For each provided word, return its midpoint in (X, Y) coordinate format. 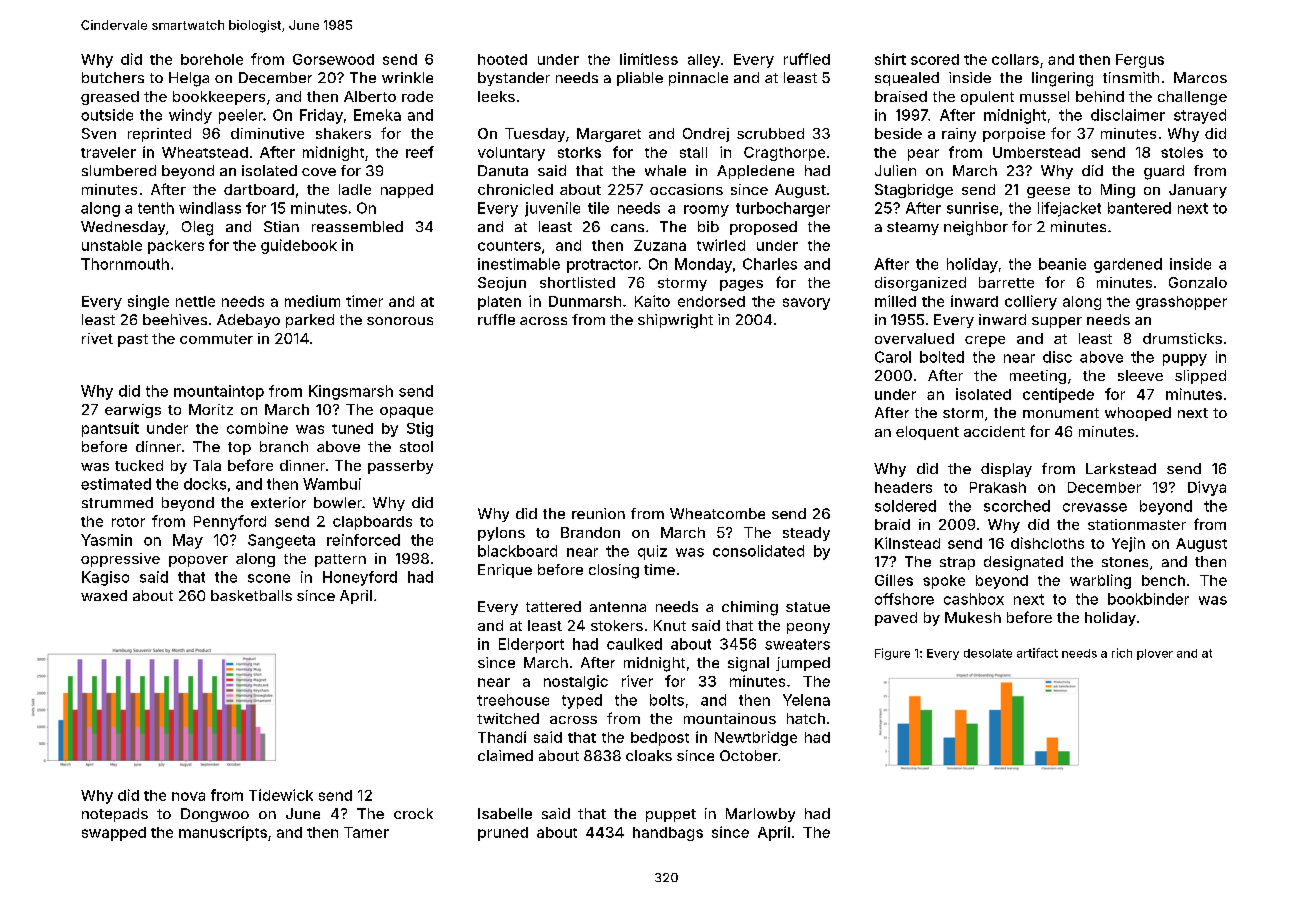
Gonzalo (1198, 282)
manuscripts (223, 833)
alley (704, 61)
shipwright (675, 321)
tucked (139, 465)
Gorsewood (333, 59)
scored (935, 59)
